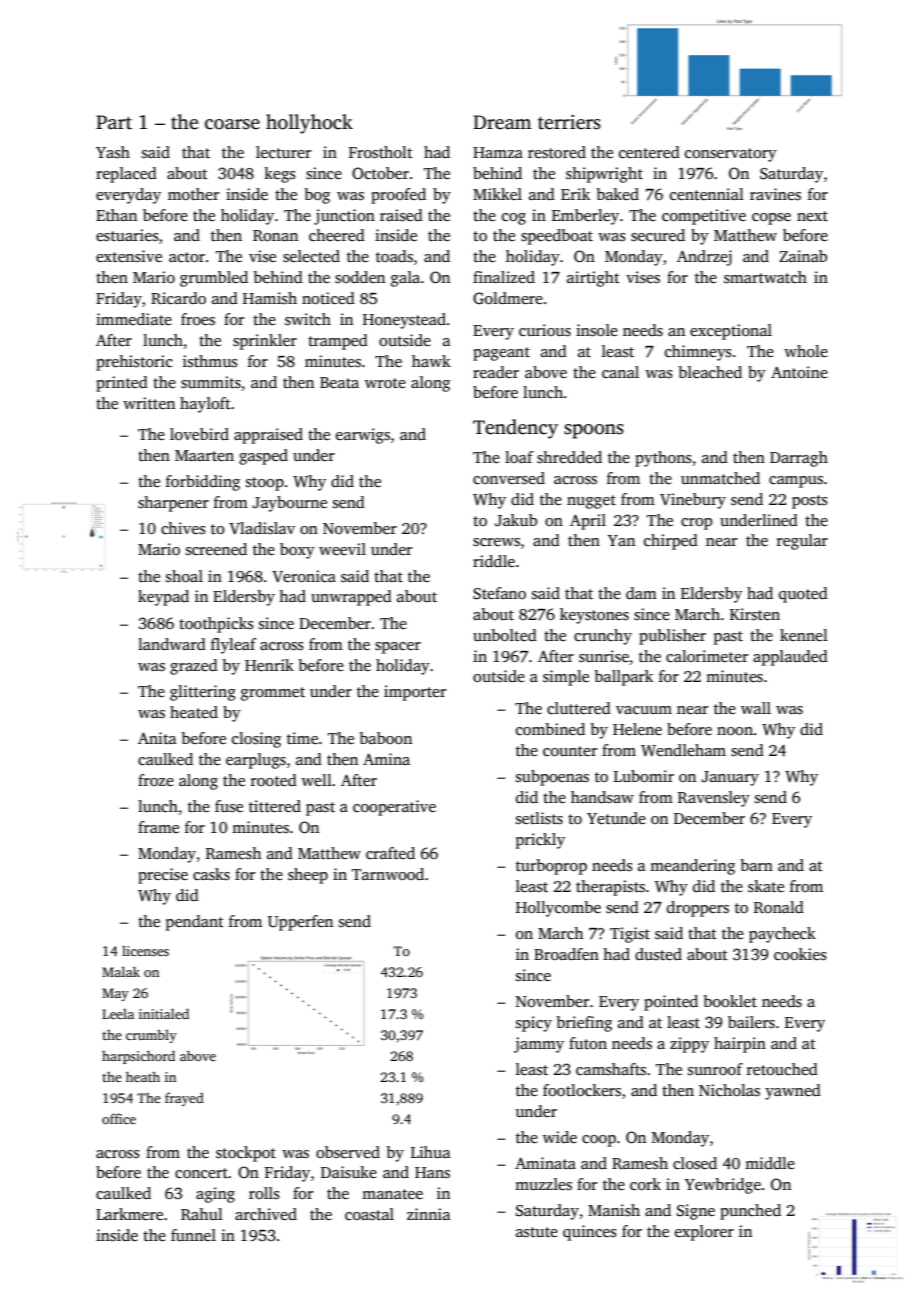 Image resolution: width=924 pixels, height=1314 pixels. I want to click on dusted, so click(658, 954).
